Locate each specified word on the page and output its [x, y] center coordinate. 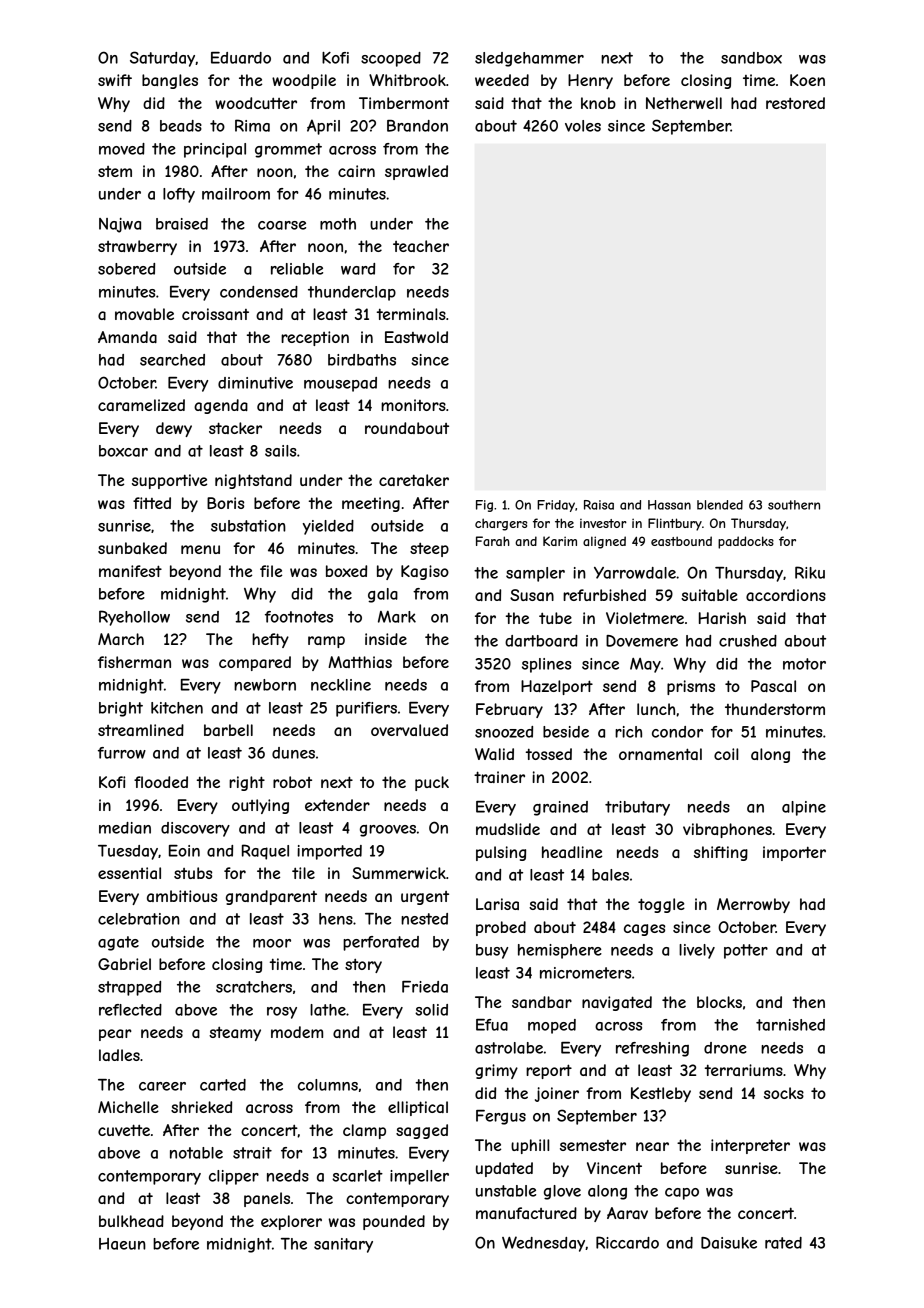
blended [720, 505]
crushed [748, 641]
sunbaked [132, 548]
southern [794, 505]
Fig [484, 506]
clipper [234, 1177]
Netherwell [684, 103]
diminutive [255, 383]
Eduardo [241, 58]
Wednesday [543, 1244]
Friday [556, 506]
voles [583, 126]
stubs [193, 873]
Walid [494, 754]
